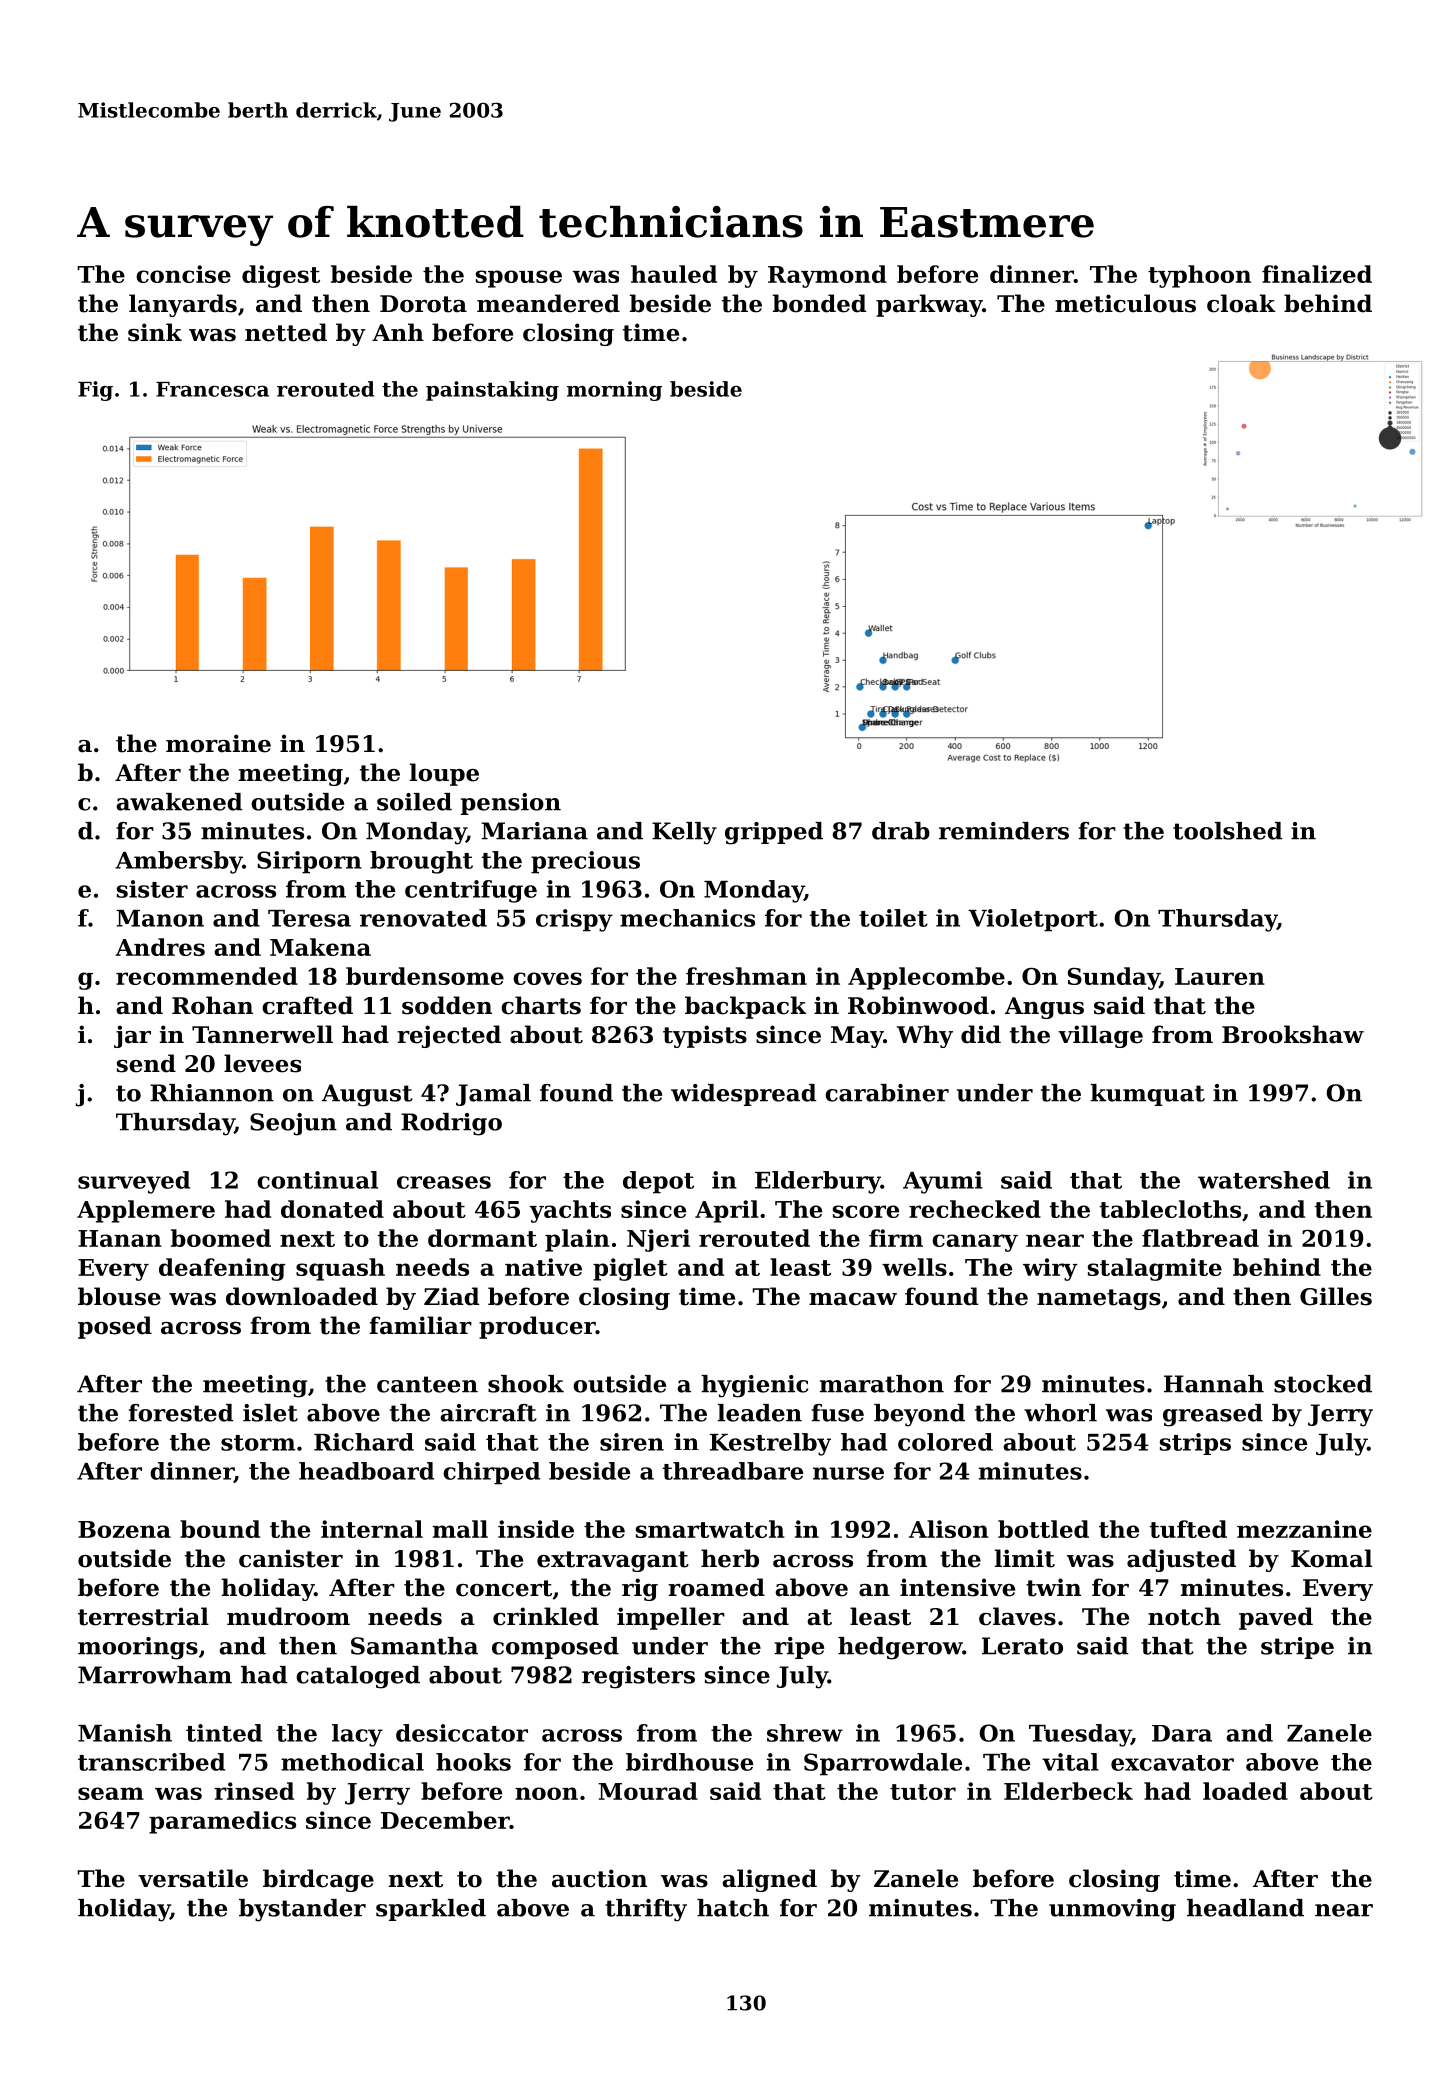 Image resolution: width=1450 pixels, height=2100 pixels. Describe the element at coordinates (212, 1005) in the screenshot. I see `Rohan` at that location.
